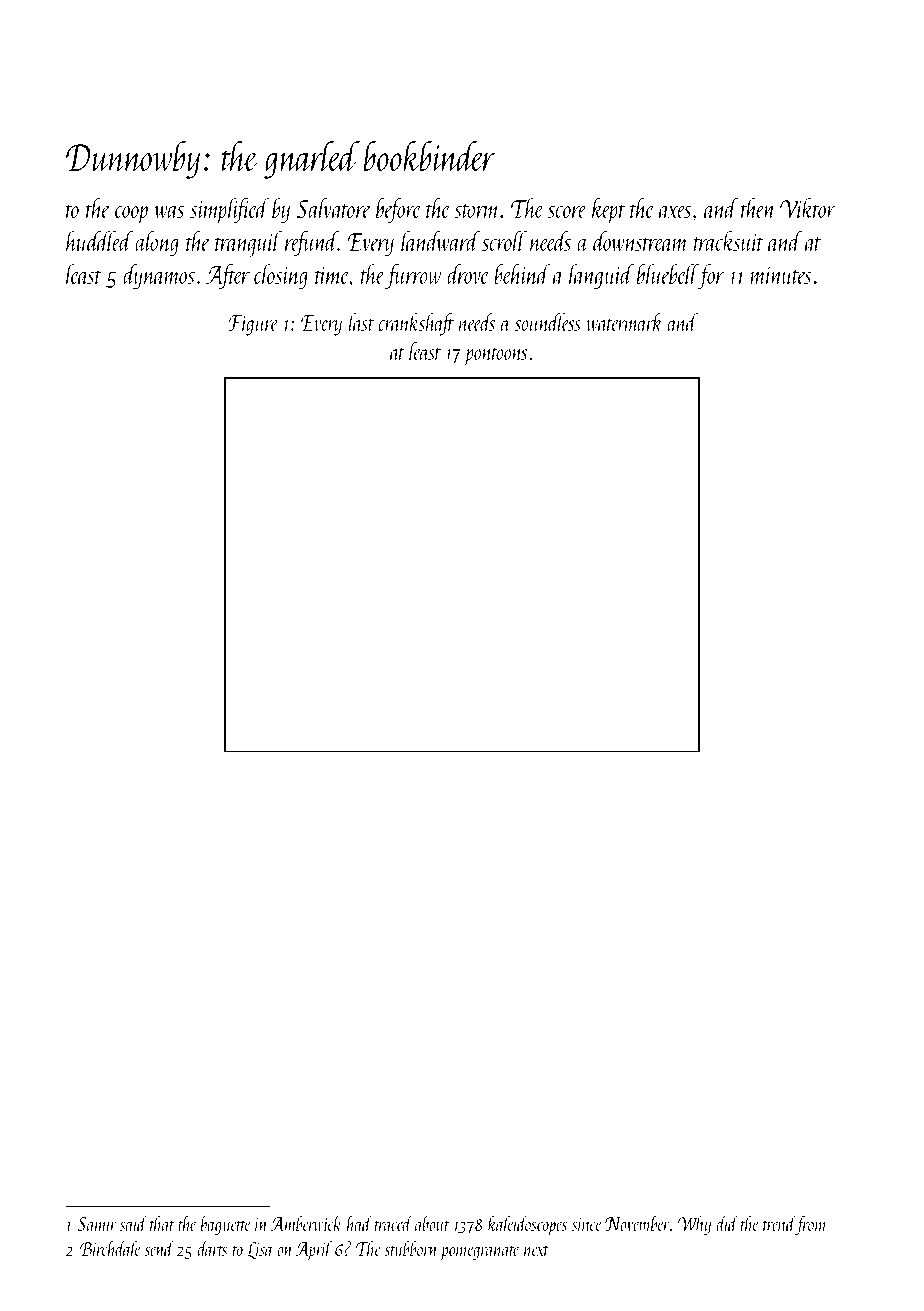  What do you see at coordinates (416, 324) in the image?
I see `crankshaft` at bounding box center [416, 324].
